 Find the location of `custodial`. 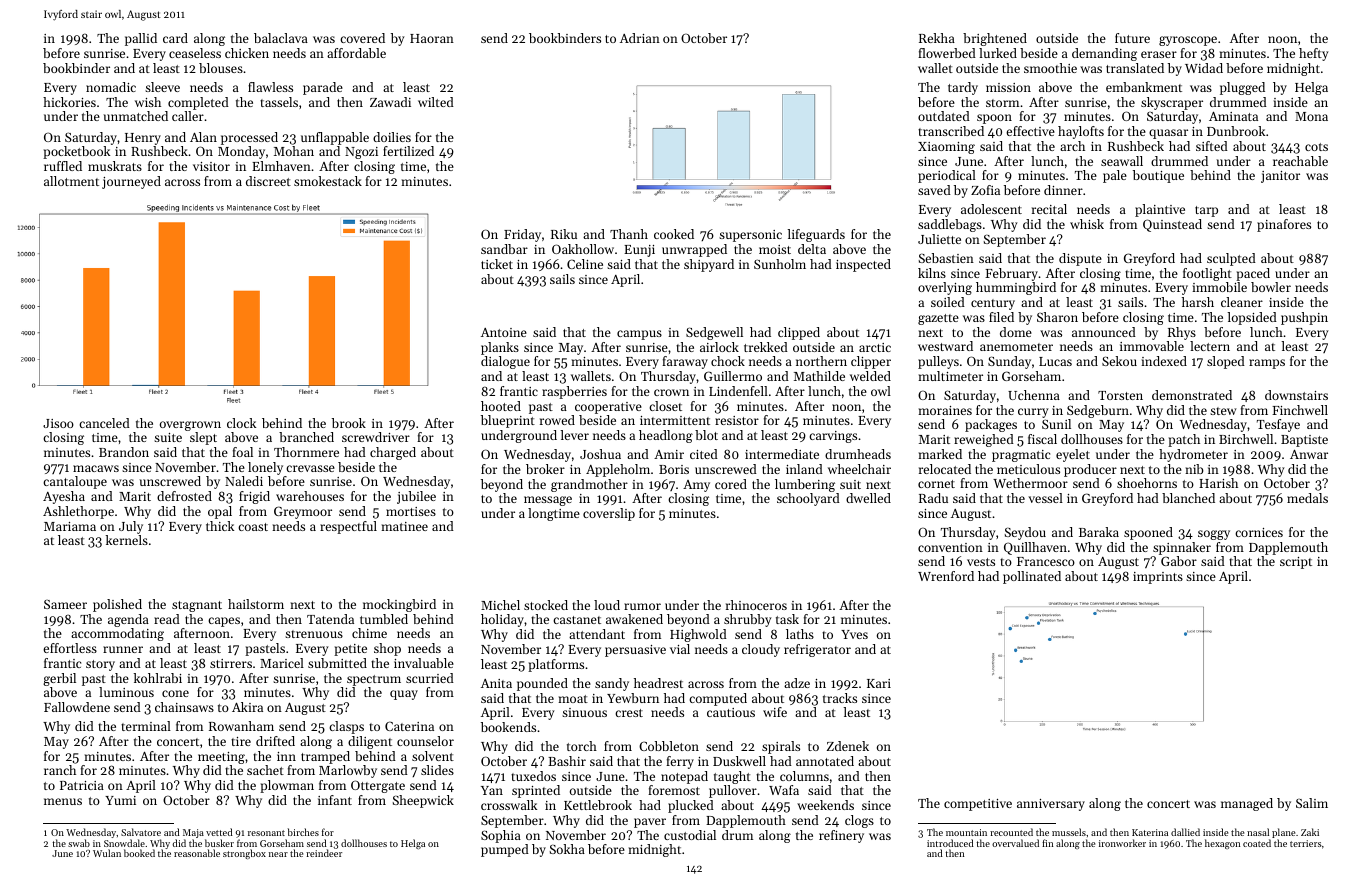

custodial is located at coordinates (690, 835).
